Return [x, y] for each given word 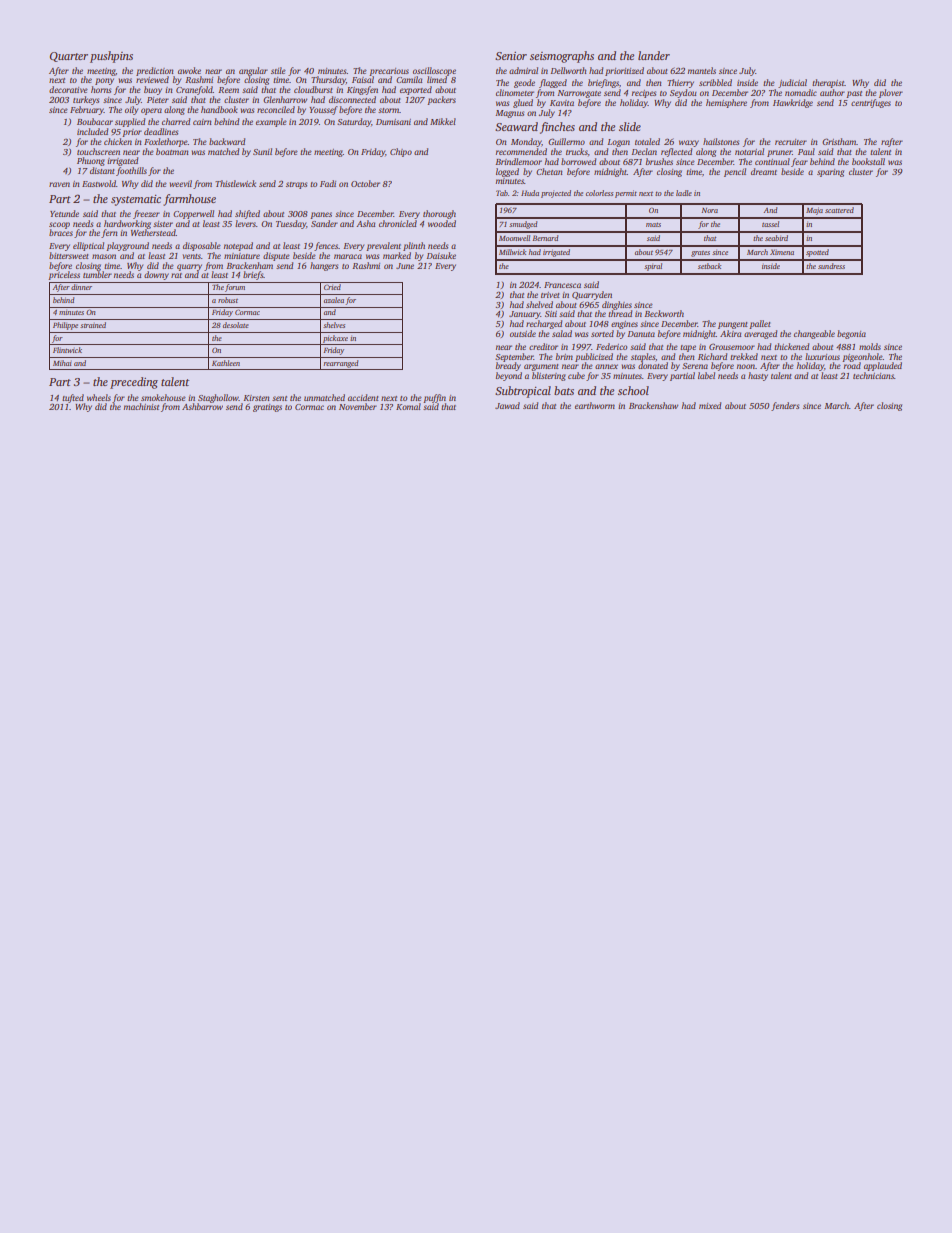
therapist [828, 83]
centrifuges [871, 103]
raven [59, 184]
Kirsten [256, 398]
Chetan [549, 171]
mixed [710, 405]
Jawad [507, 405]
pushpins [111, 57]
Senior [511, 56]
